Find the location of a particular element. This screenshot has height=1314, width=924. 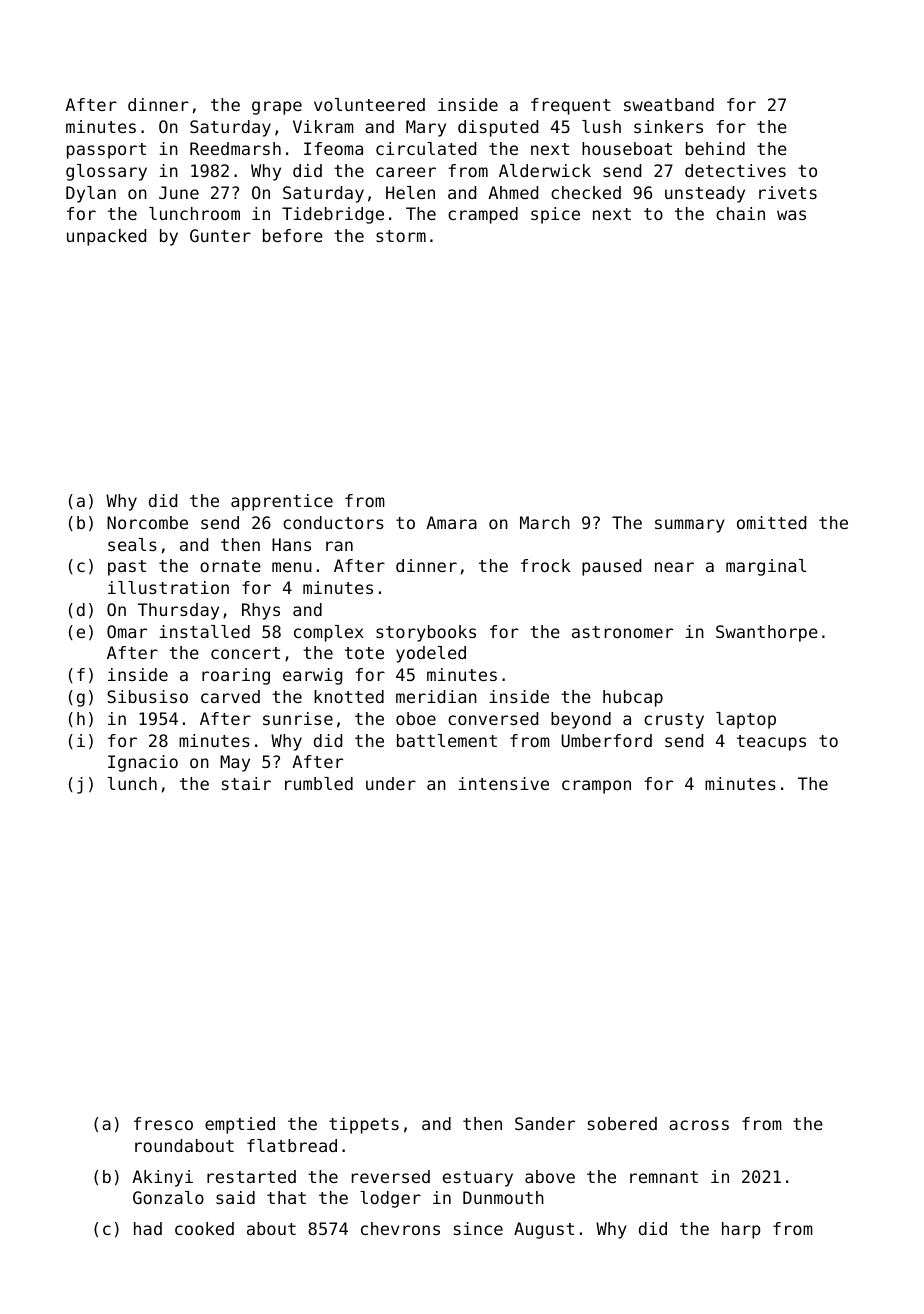

cooked is located at coordinates (204, 1228).
